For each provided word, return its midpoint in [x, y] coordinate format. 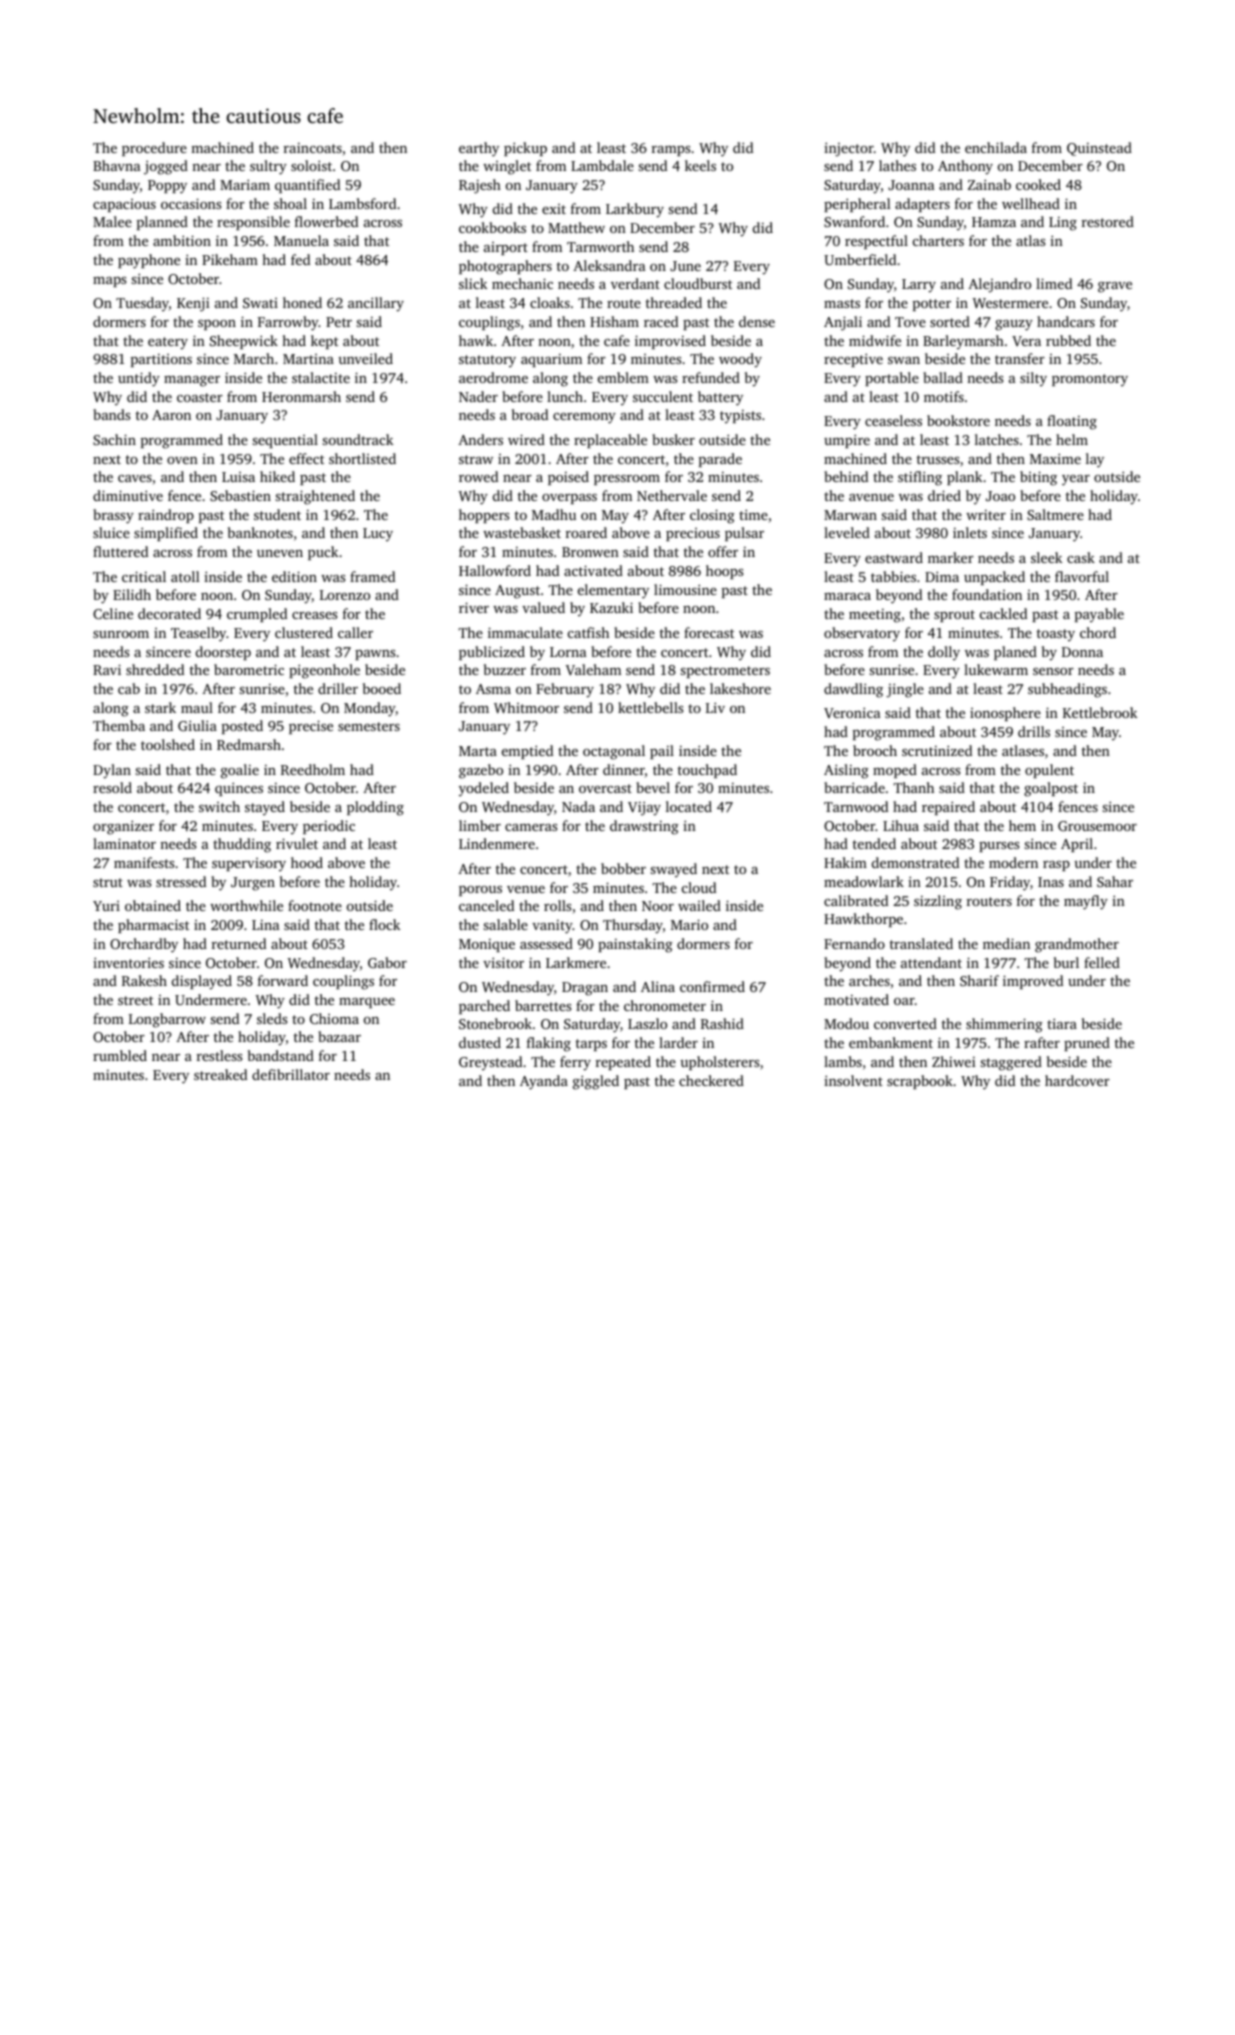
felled [1102, 962]
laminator [124, 843]
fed [300, 259]
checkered [711, 1080]
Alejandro [999, 285]
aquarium [551, 360]
